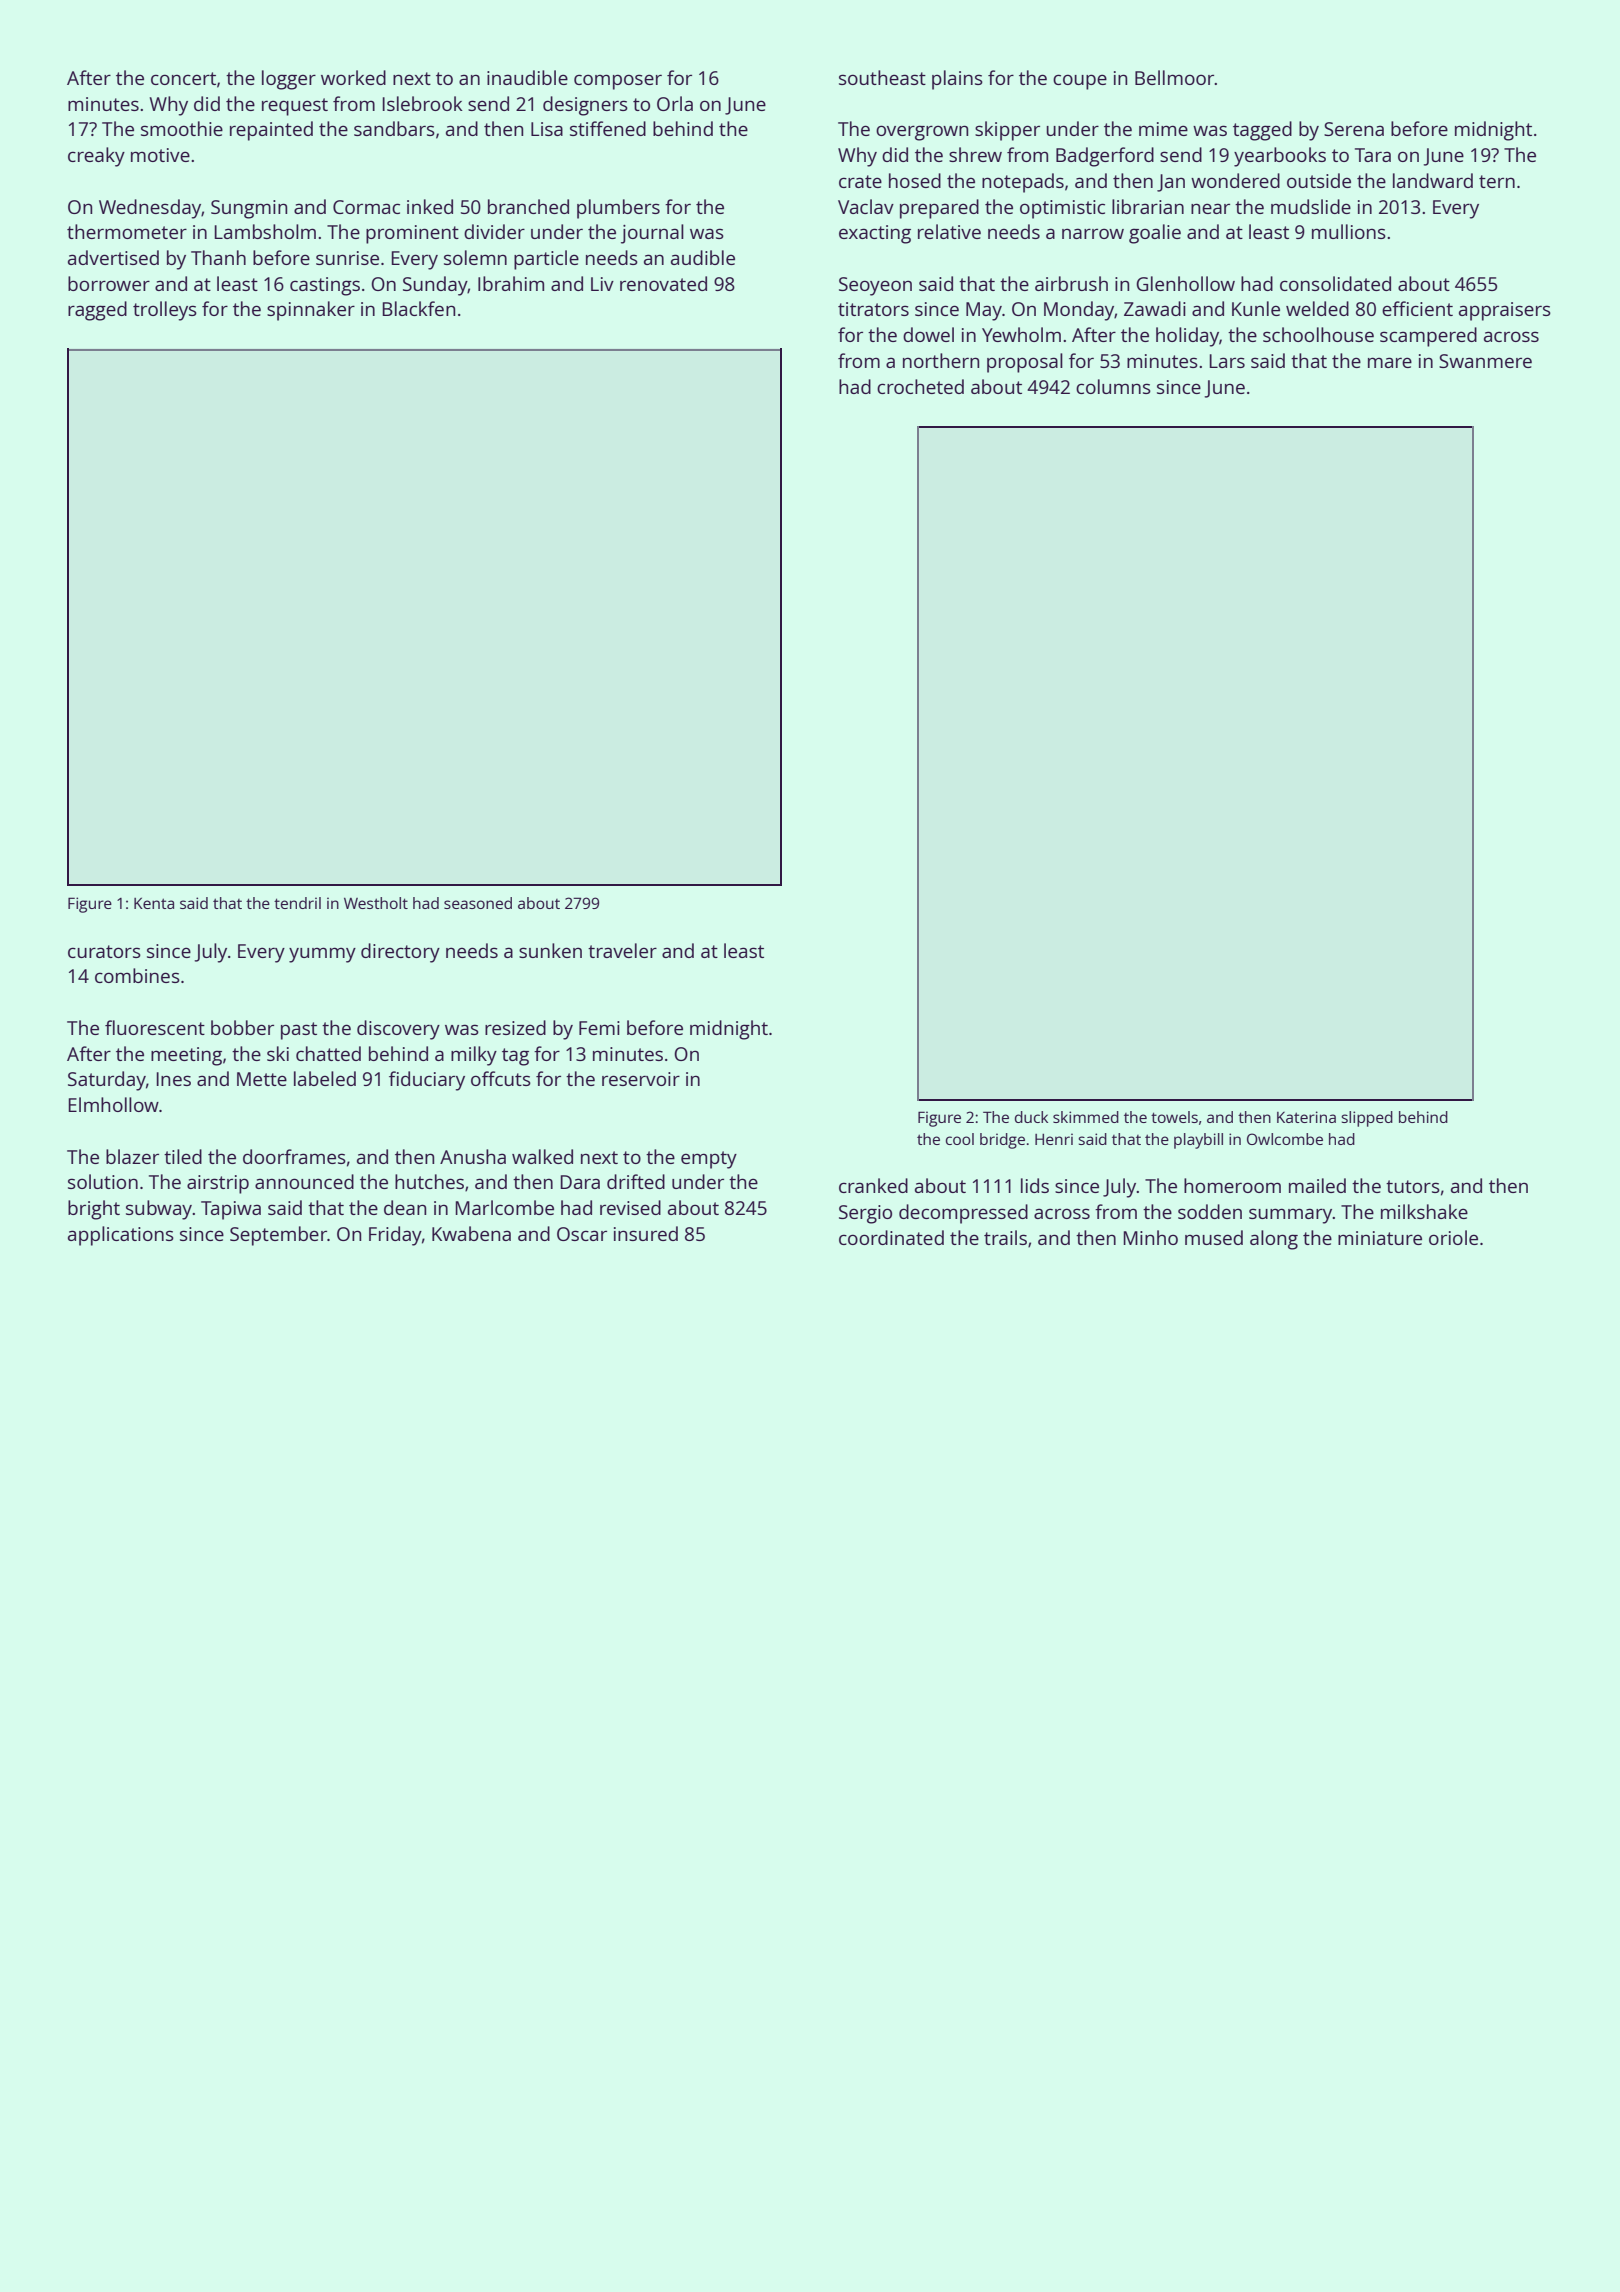  I want to click on crocheted, so click(920, 386).
